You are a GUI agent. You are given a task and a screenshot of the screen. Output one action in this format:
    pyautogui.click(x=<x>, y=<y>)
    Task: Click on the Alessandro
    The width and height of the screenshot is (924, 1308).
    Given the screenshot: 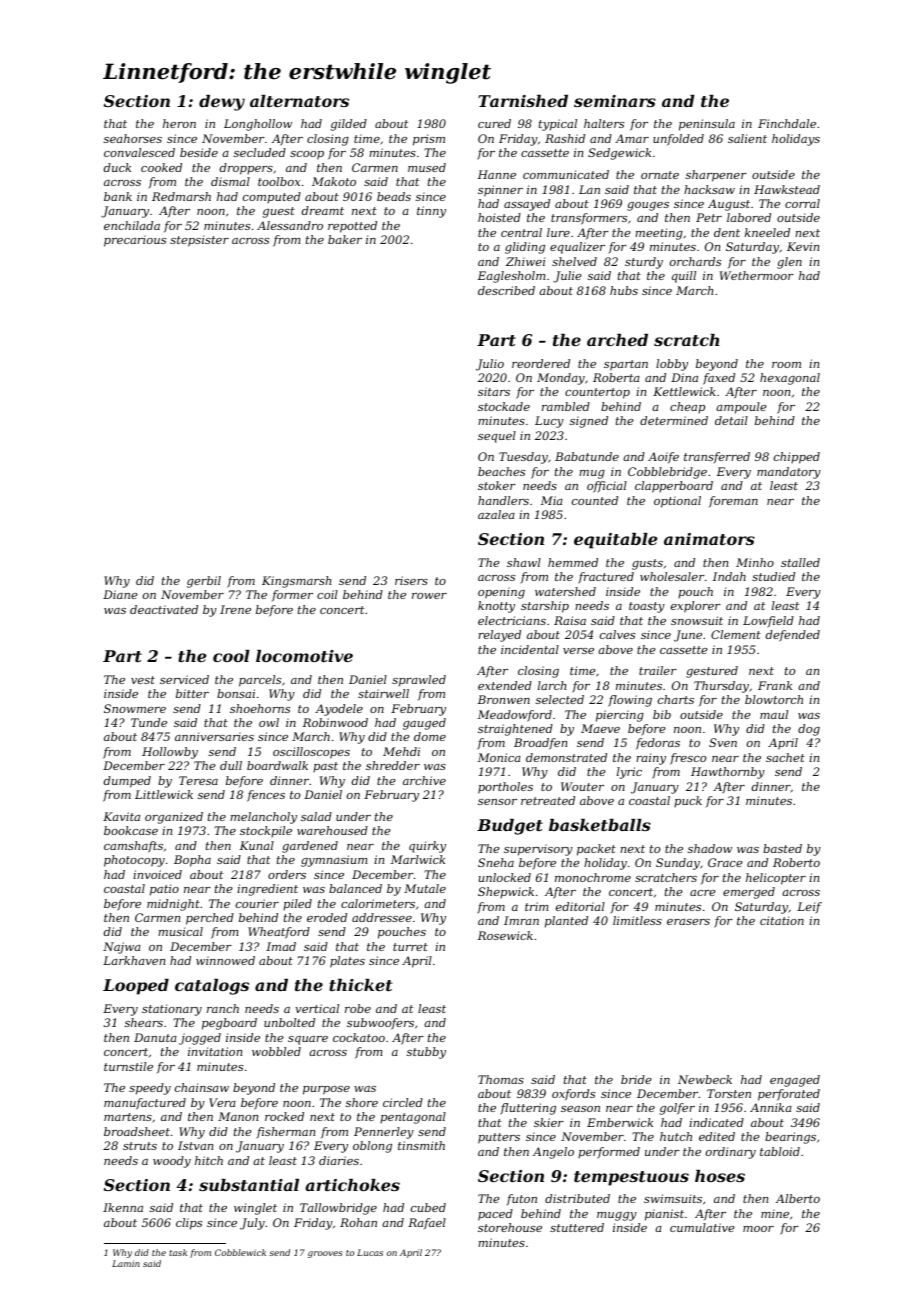 What is the action you would take?
    pyautogui.click(x=290, y=225)
